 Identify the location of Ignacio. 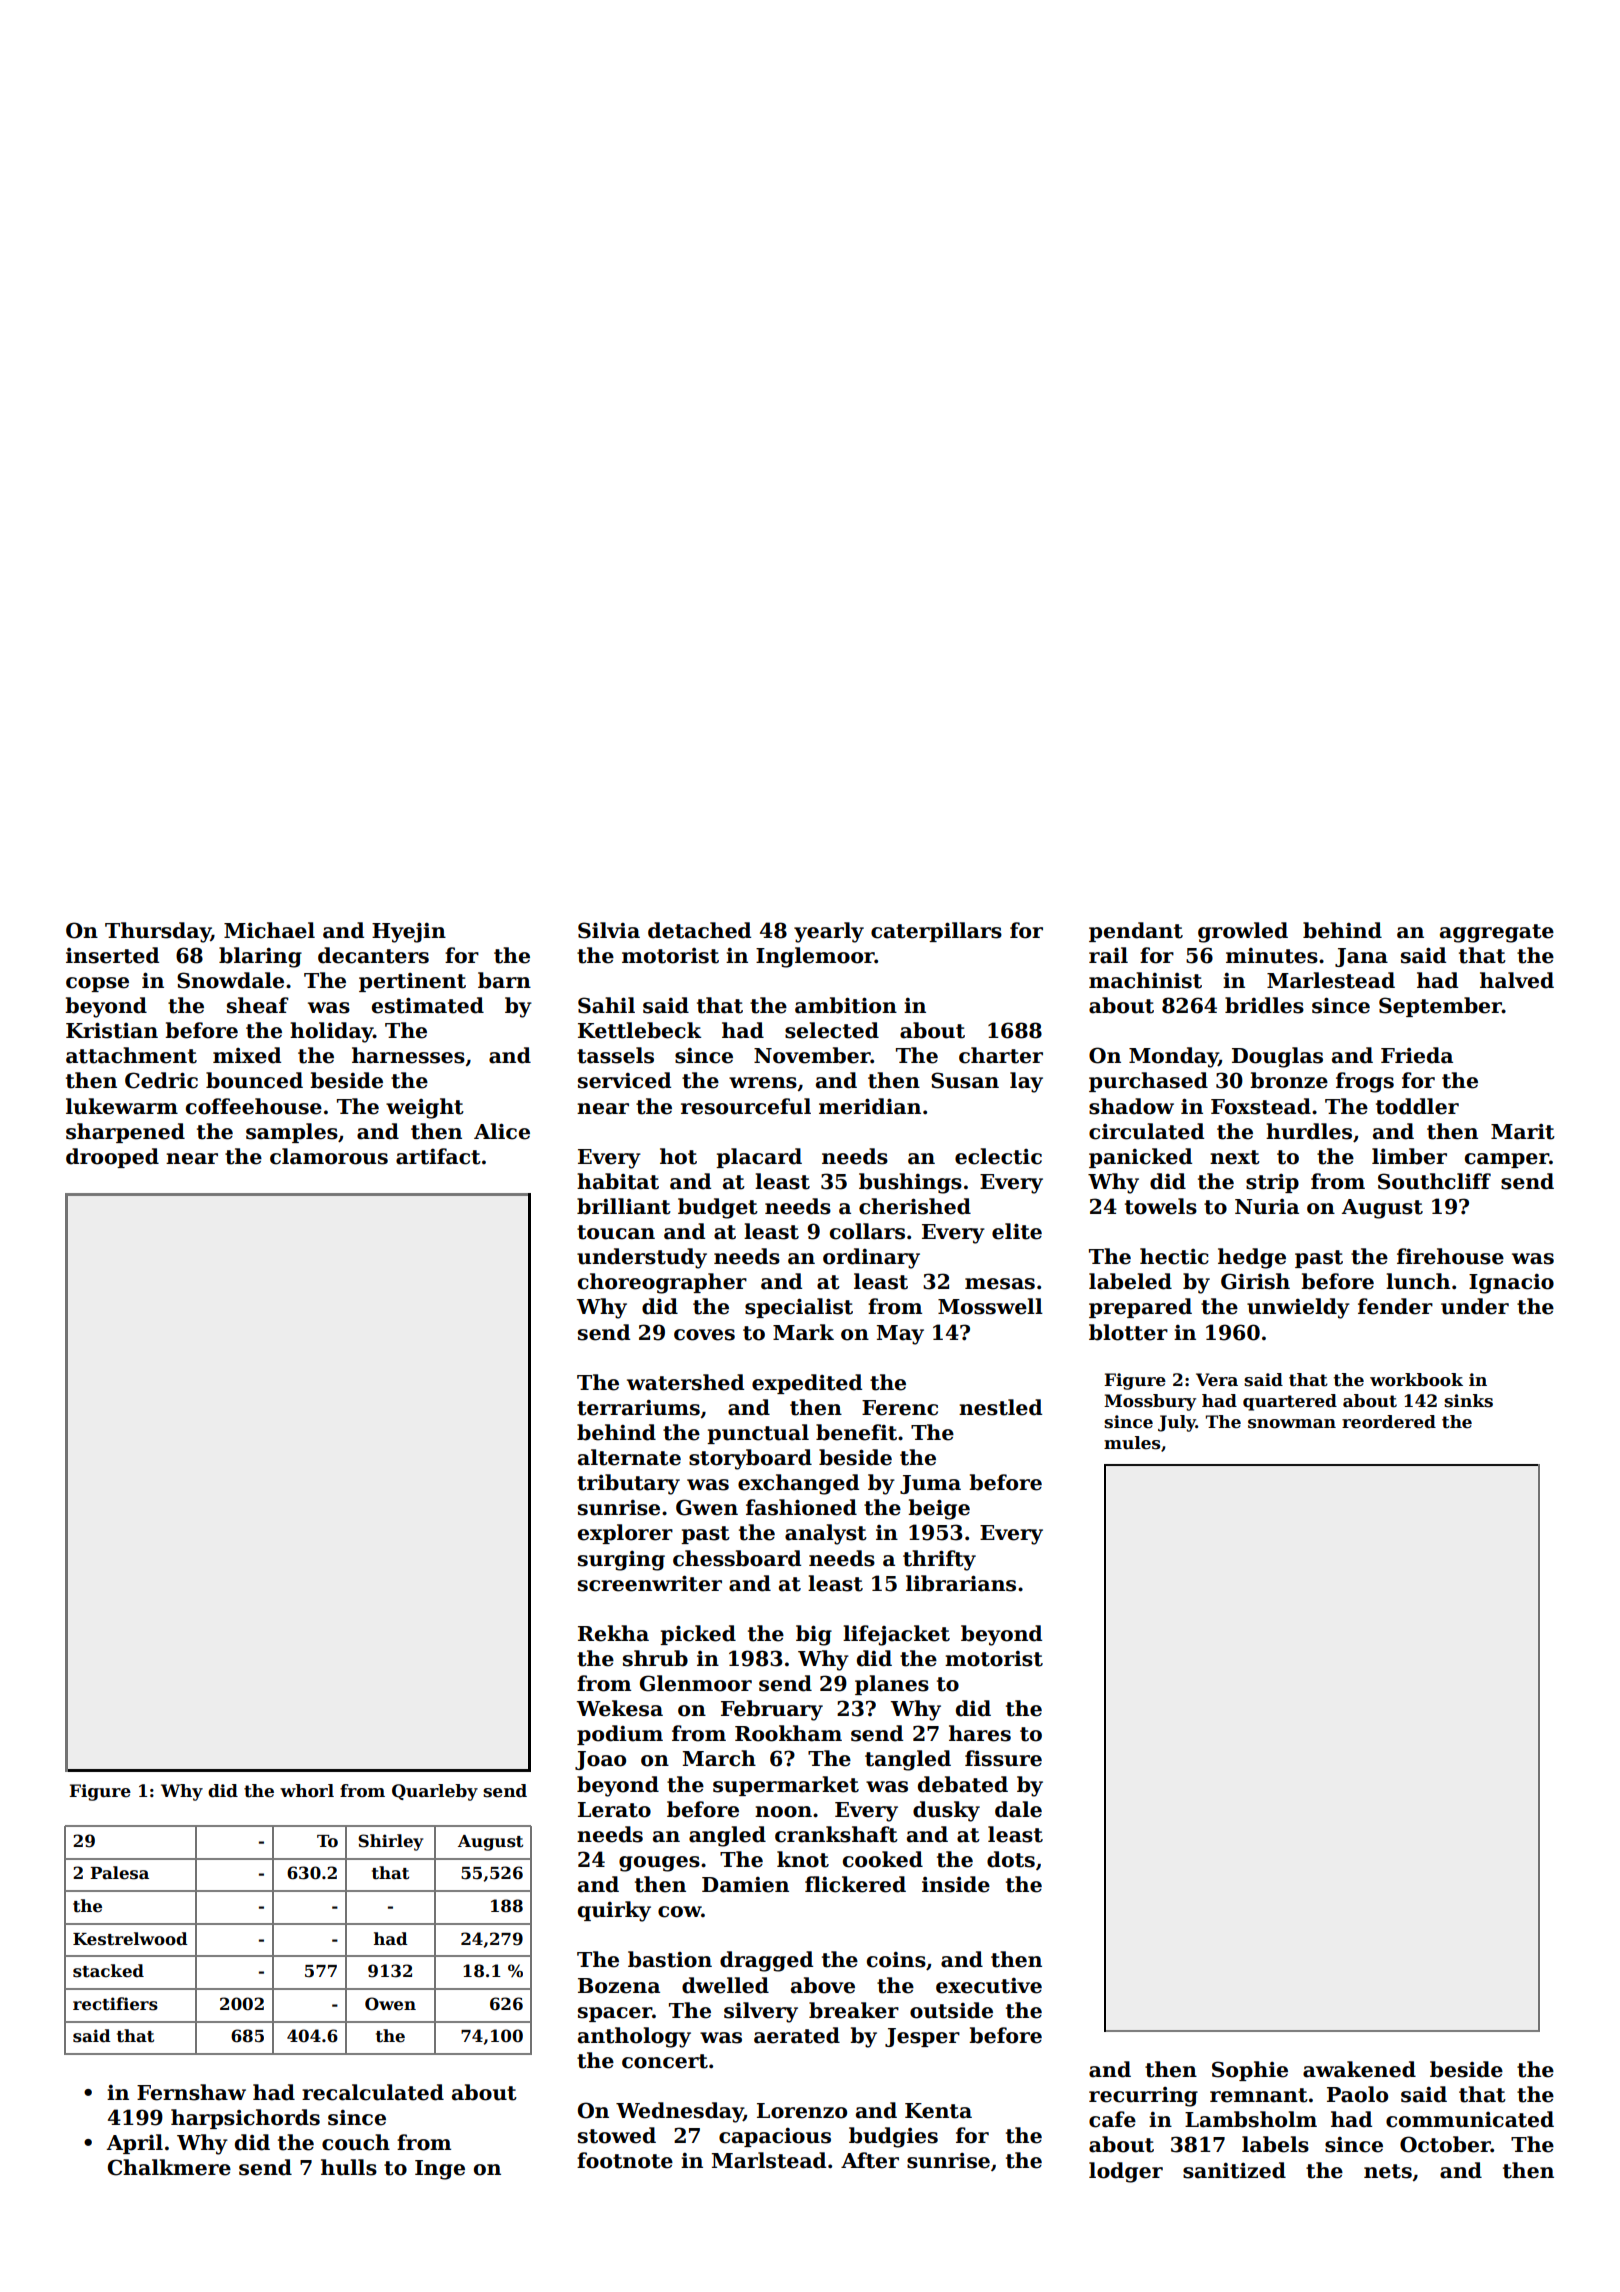
(1511, 1283).
